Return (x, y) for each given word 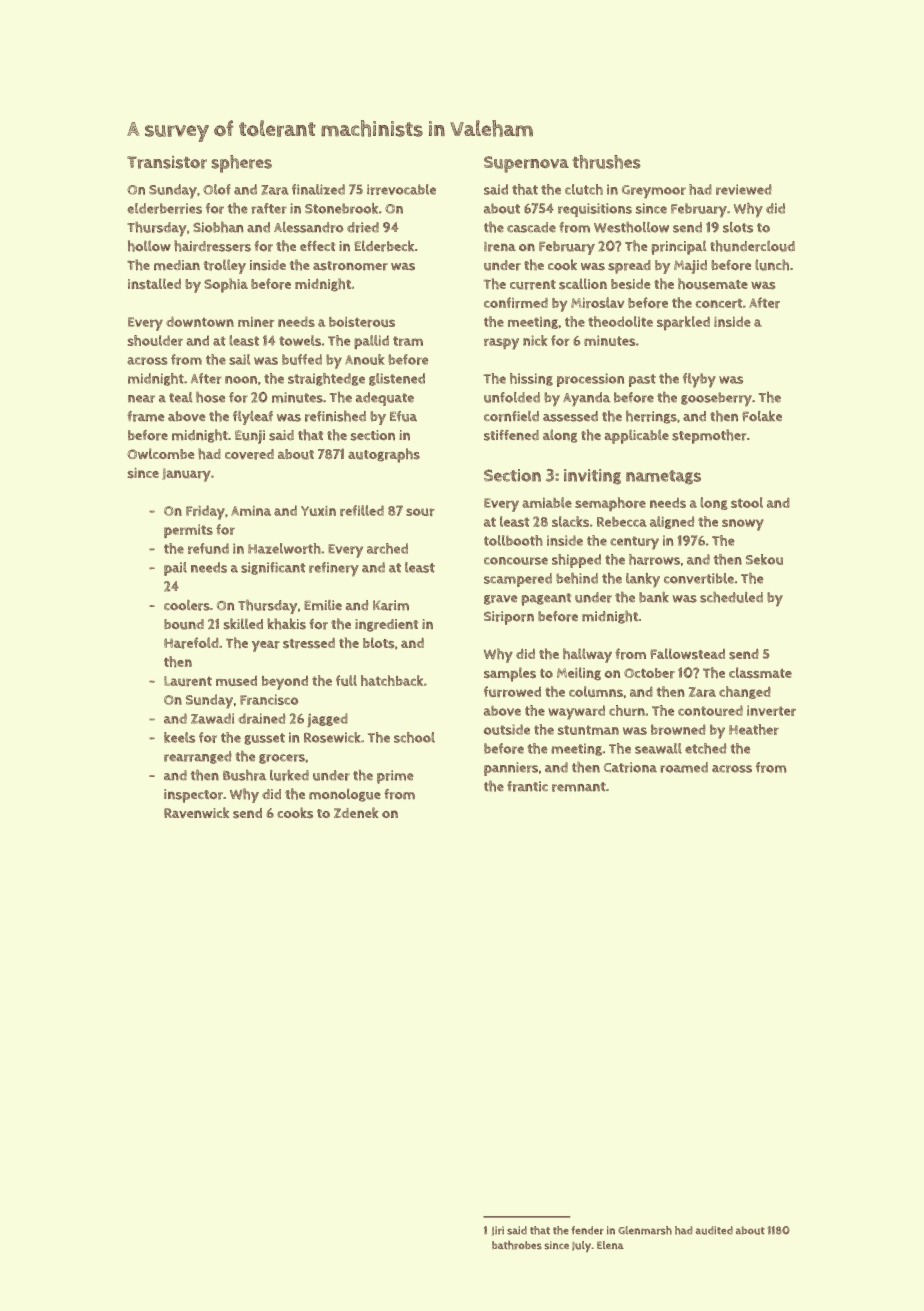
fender (587, 1230)
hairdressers (213, 246)
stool (747, 502)
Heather (754, 729)
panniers (511, 769)
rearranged (197, 757)
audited (714, 1230)
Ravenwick (196, 812)
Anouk (365, 359)
